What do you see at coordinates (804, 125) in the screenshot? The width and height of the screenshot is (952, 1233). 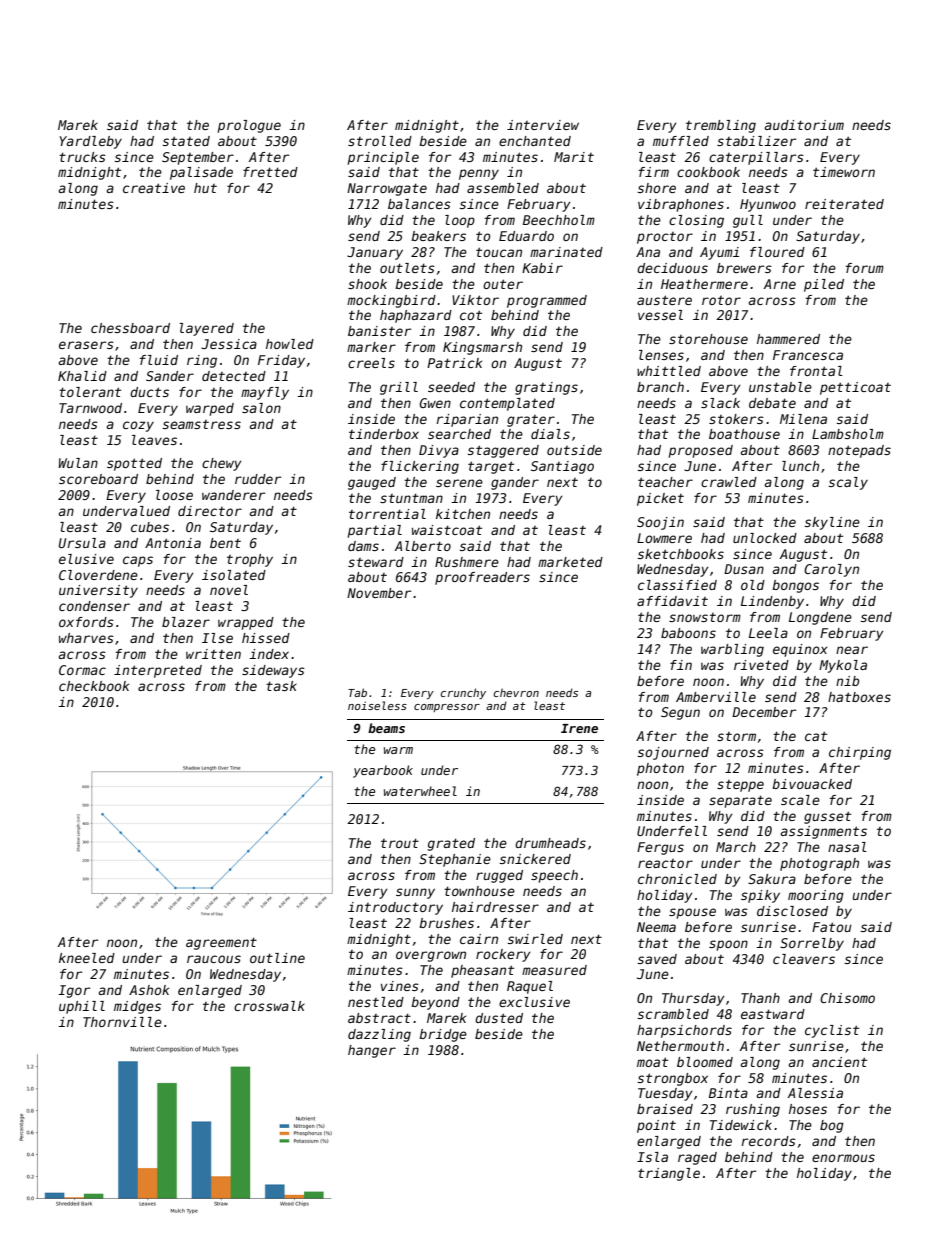 I see `auditorium` at bounding box center [804, 125].
